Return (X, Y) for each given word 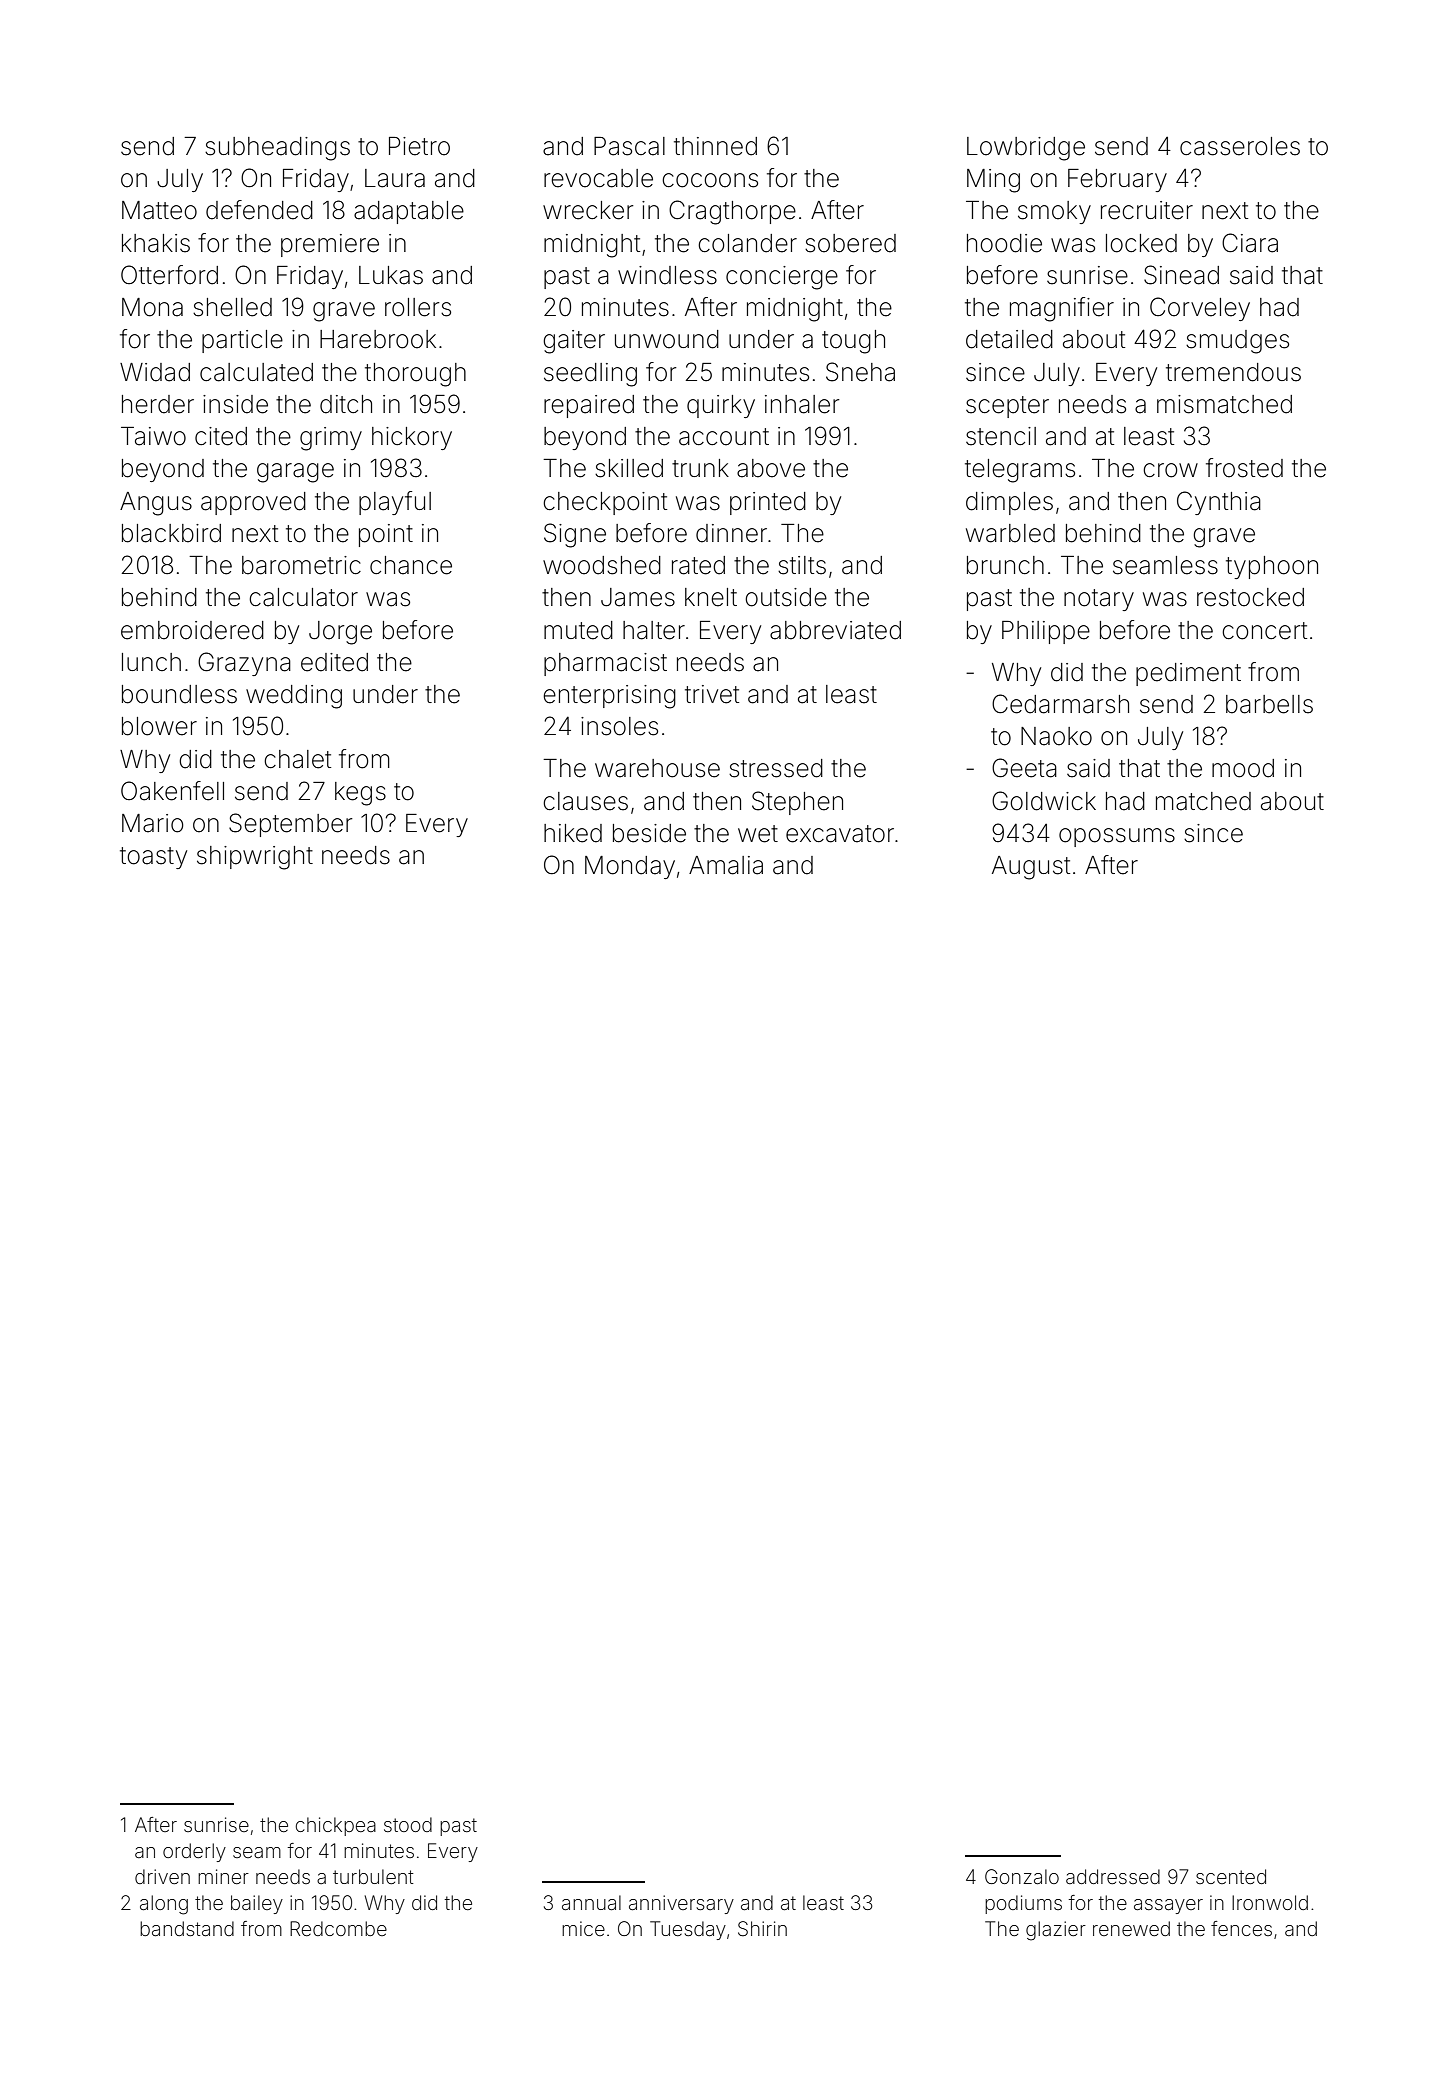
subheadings (277, 149)
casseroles (1240, 146)
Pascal (629, 146)
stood (408, 1824)
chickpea (336, 1826)
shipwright (255, 858)
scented (1231, 1876)
